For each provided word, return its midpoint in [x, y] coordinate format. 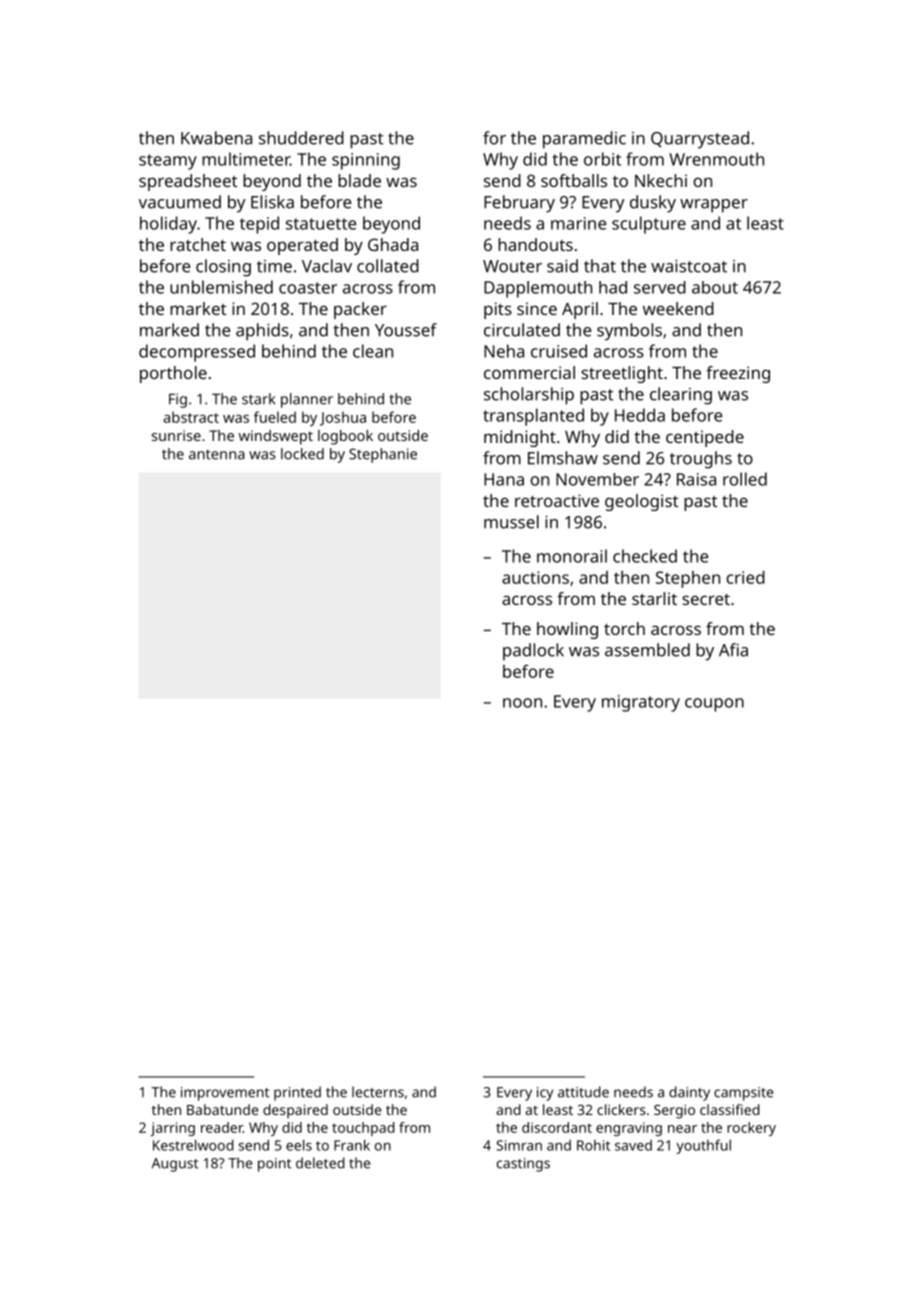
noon [522, 703]
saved [633, 1145]
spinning [366, 161]
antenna [217, 454]
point [274, 1165]
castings [523, 1165]
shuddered [301, 138]
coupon [714, 705]
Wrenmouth [716, 159]
